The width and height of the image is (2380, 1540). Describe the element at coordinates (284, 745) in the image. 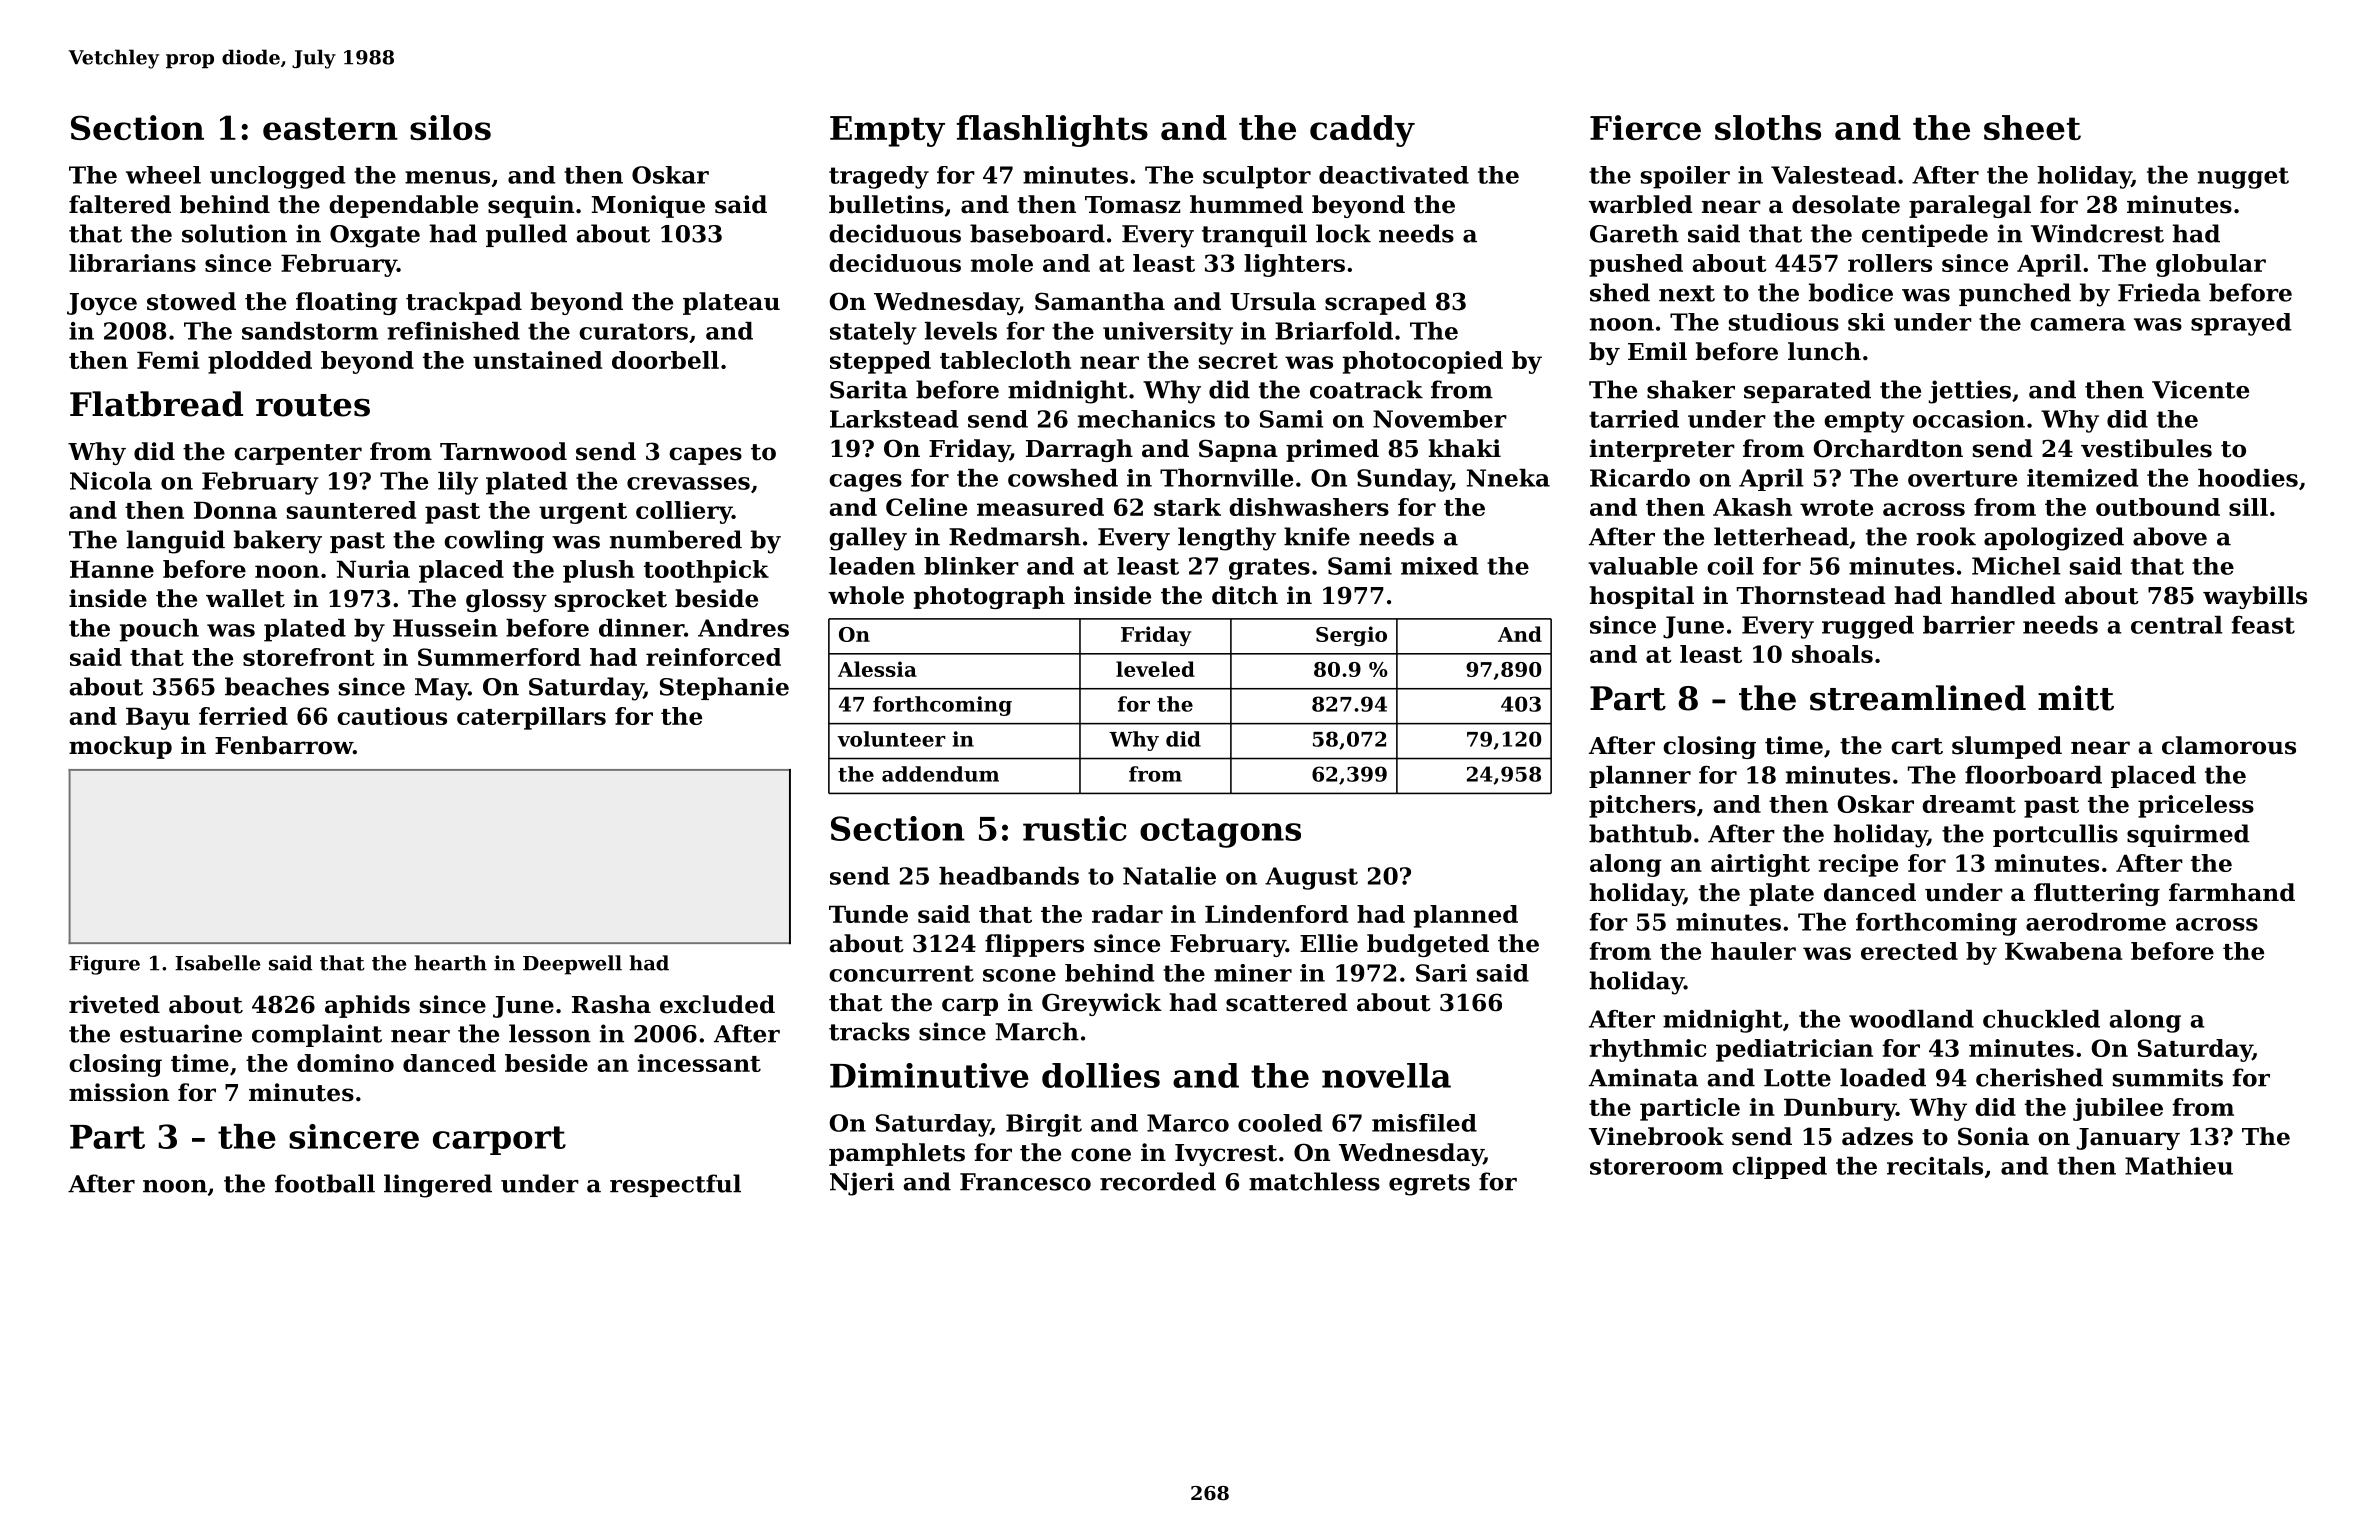

I see `Fenbarrow` at that location.
